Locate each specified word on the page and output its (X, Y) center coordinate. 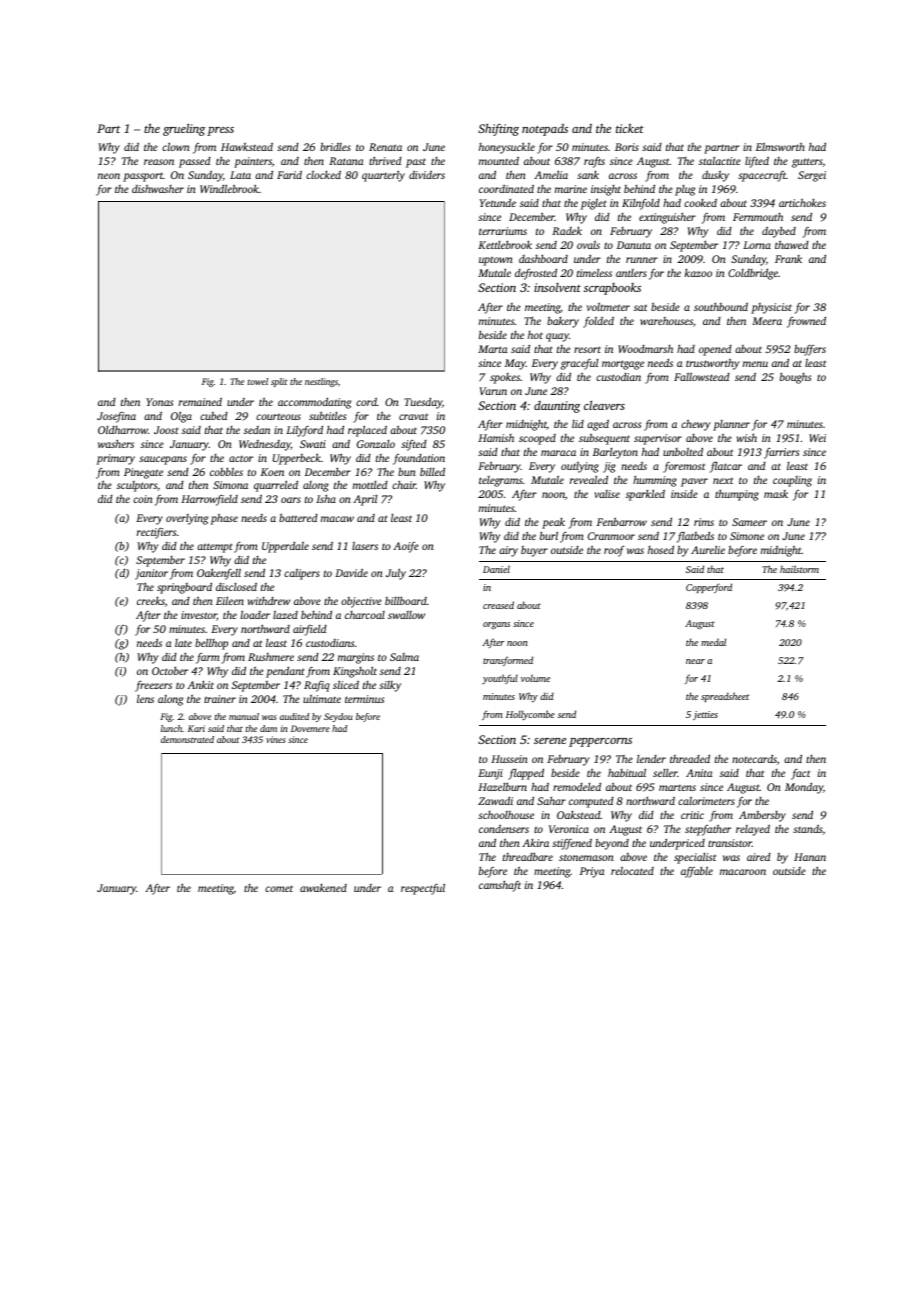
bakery (563, 322)
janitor (151, 574)
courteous (278, 416)
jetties (705, 715)
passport (143, 177)
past (416, 163)
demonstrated (187, 739)
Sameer (749, 522)
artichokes (802, 203)
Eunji (490, 774)
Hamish (496, 438)
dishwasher (158, 189)
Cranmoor (611, 536)
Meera (767, 321)
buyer (534, 551)
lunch (172, 728)
